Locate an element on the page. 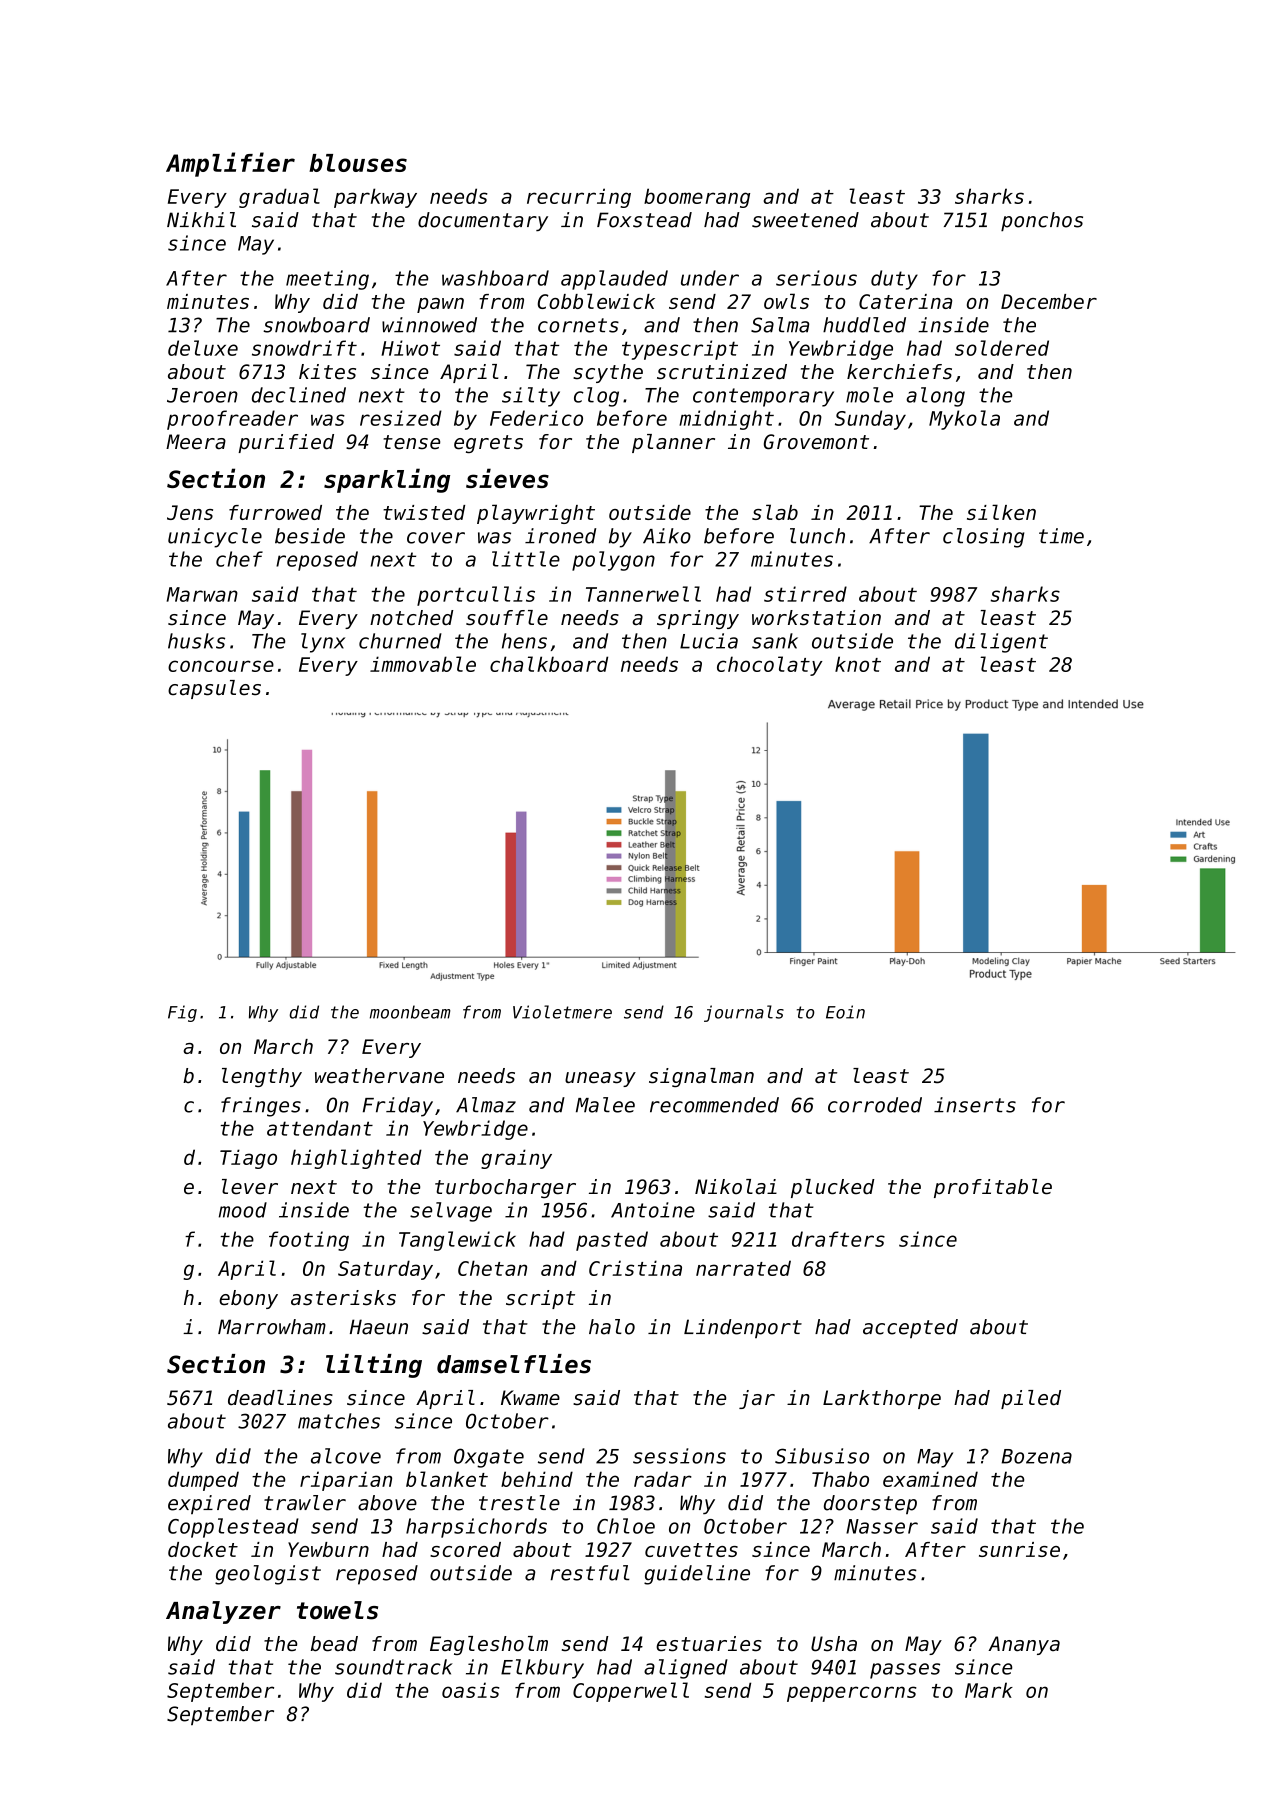 The image size is (1274, 1802). bead is located at coordinates (334, 1644).
